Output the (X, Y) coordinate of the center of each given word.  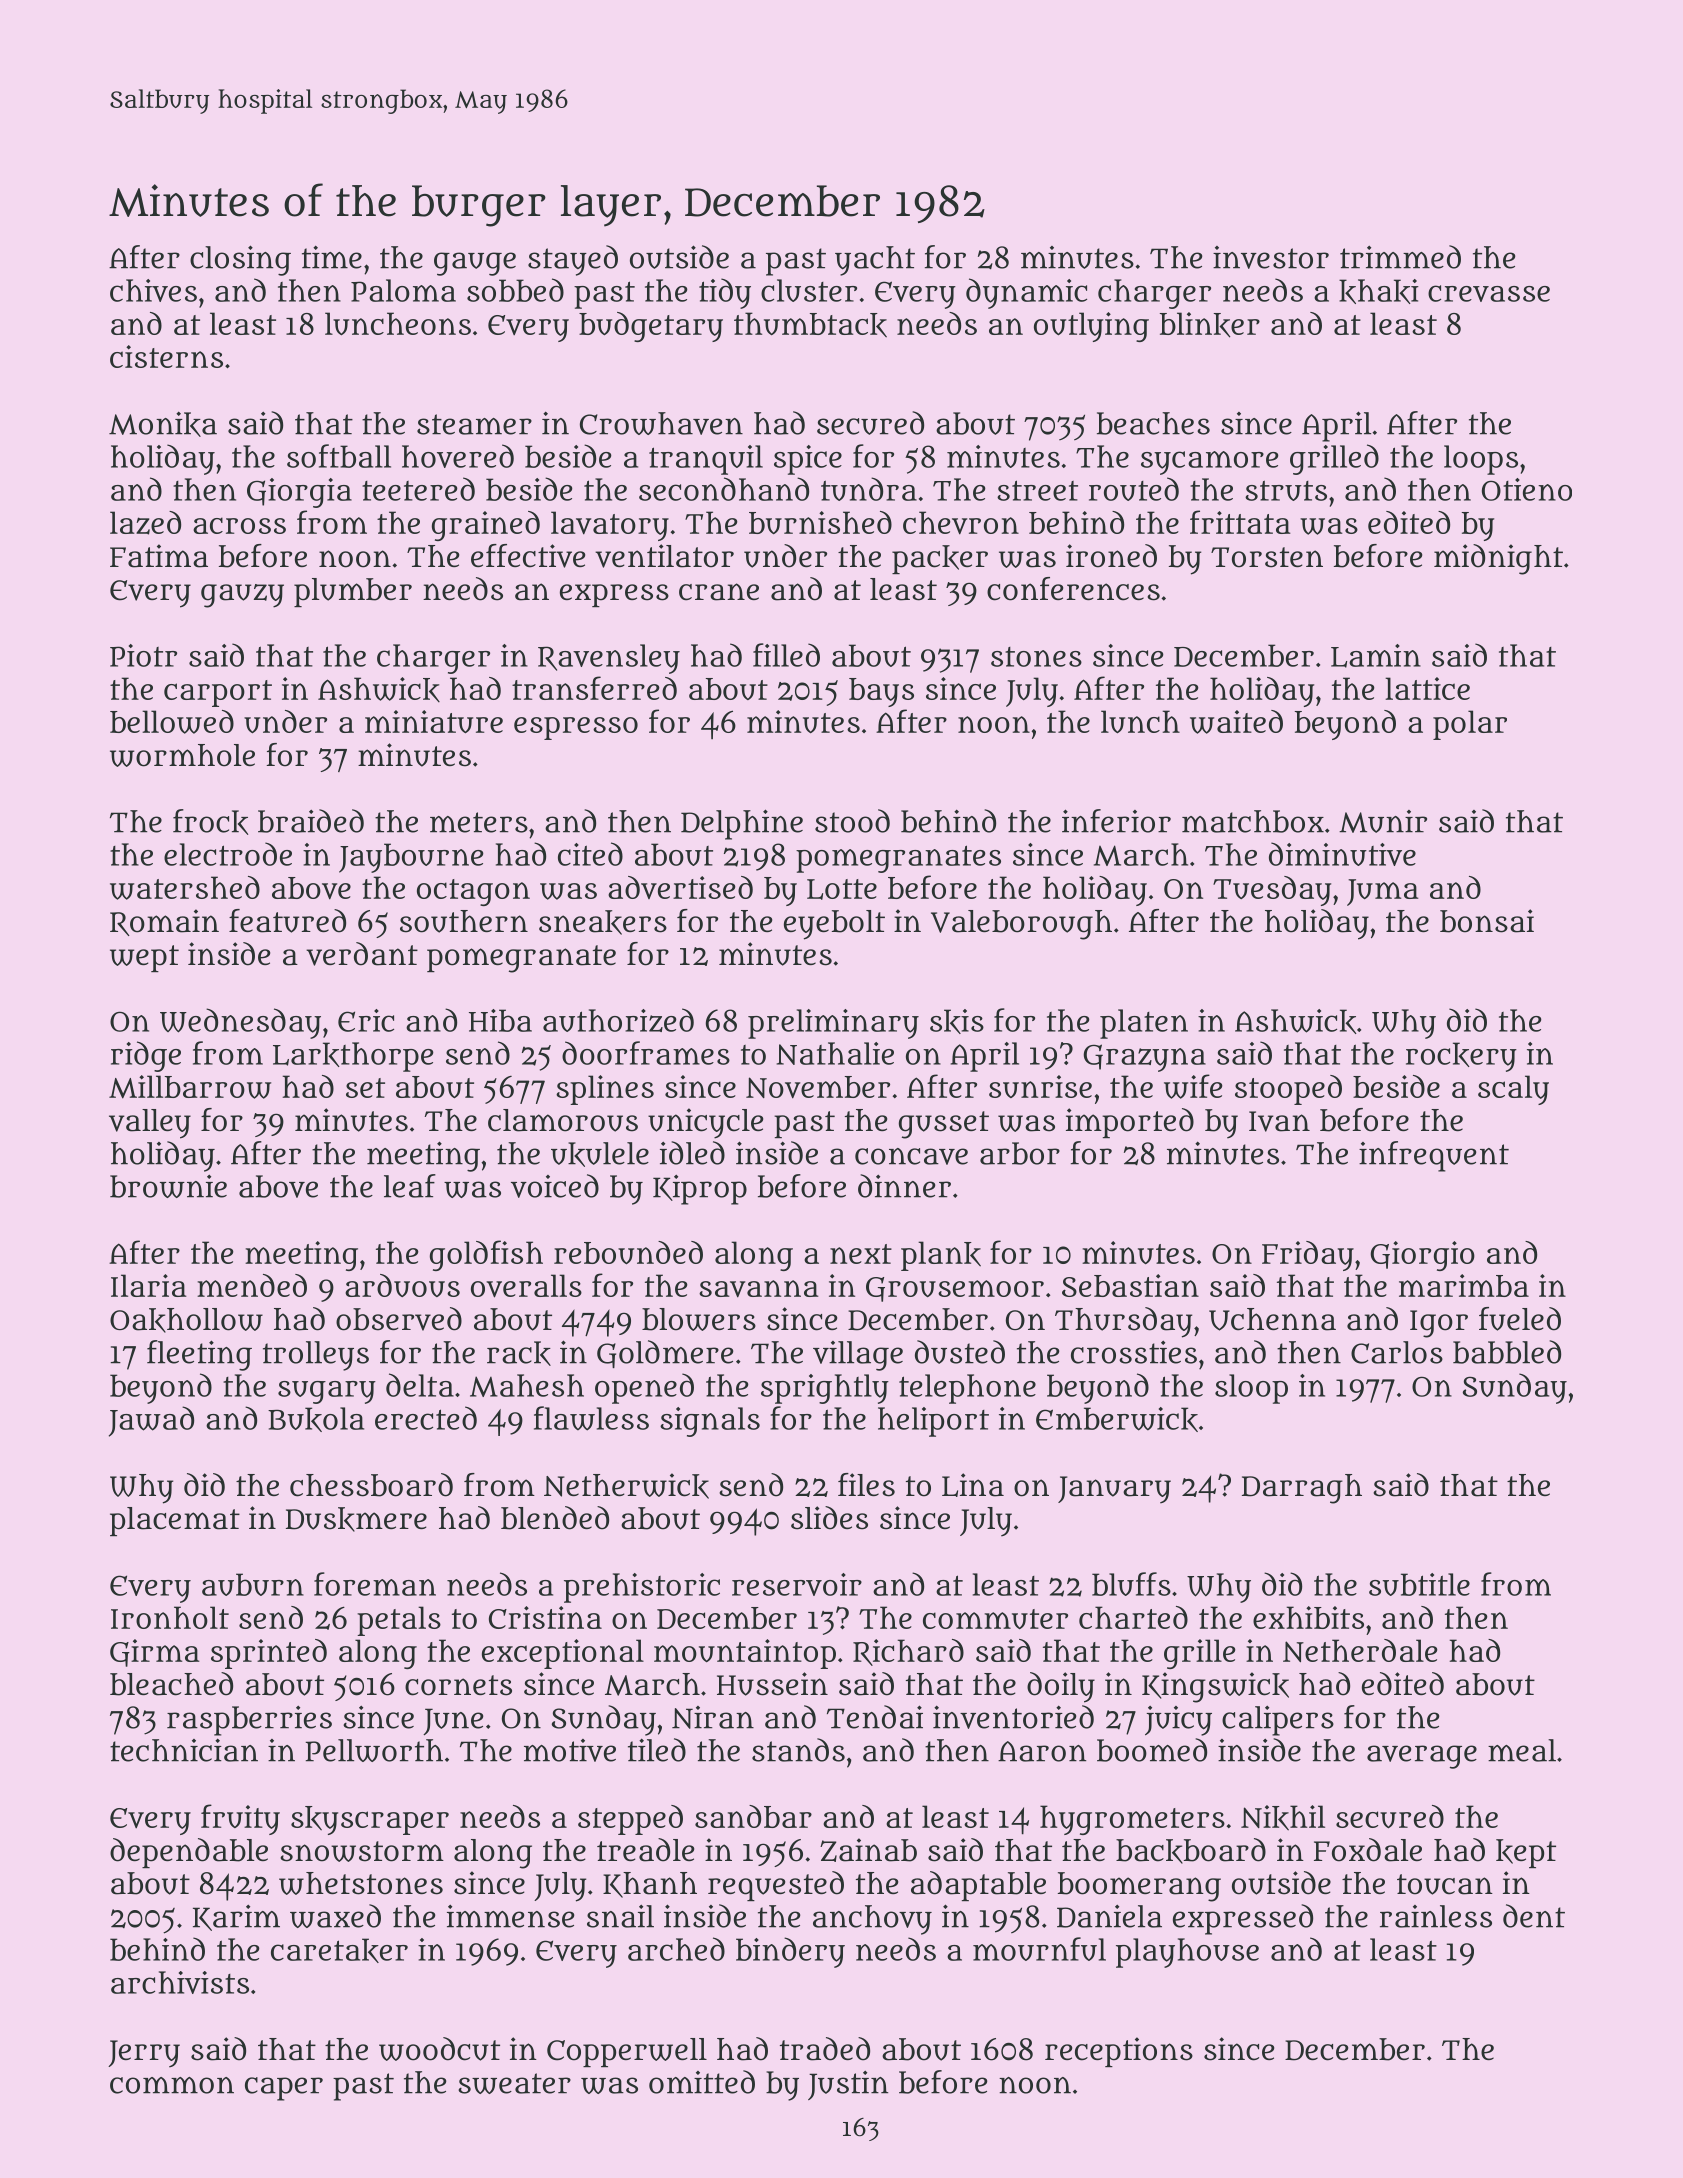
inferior (1116, 821)
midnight (1498, 559)
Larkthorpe (353, 1057)
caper (284, 2089)
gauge (475, 264)
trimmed (1400, 257)
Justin (848, 2085)
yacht (875, 261)
